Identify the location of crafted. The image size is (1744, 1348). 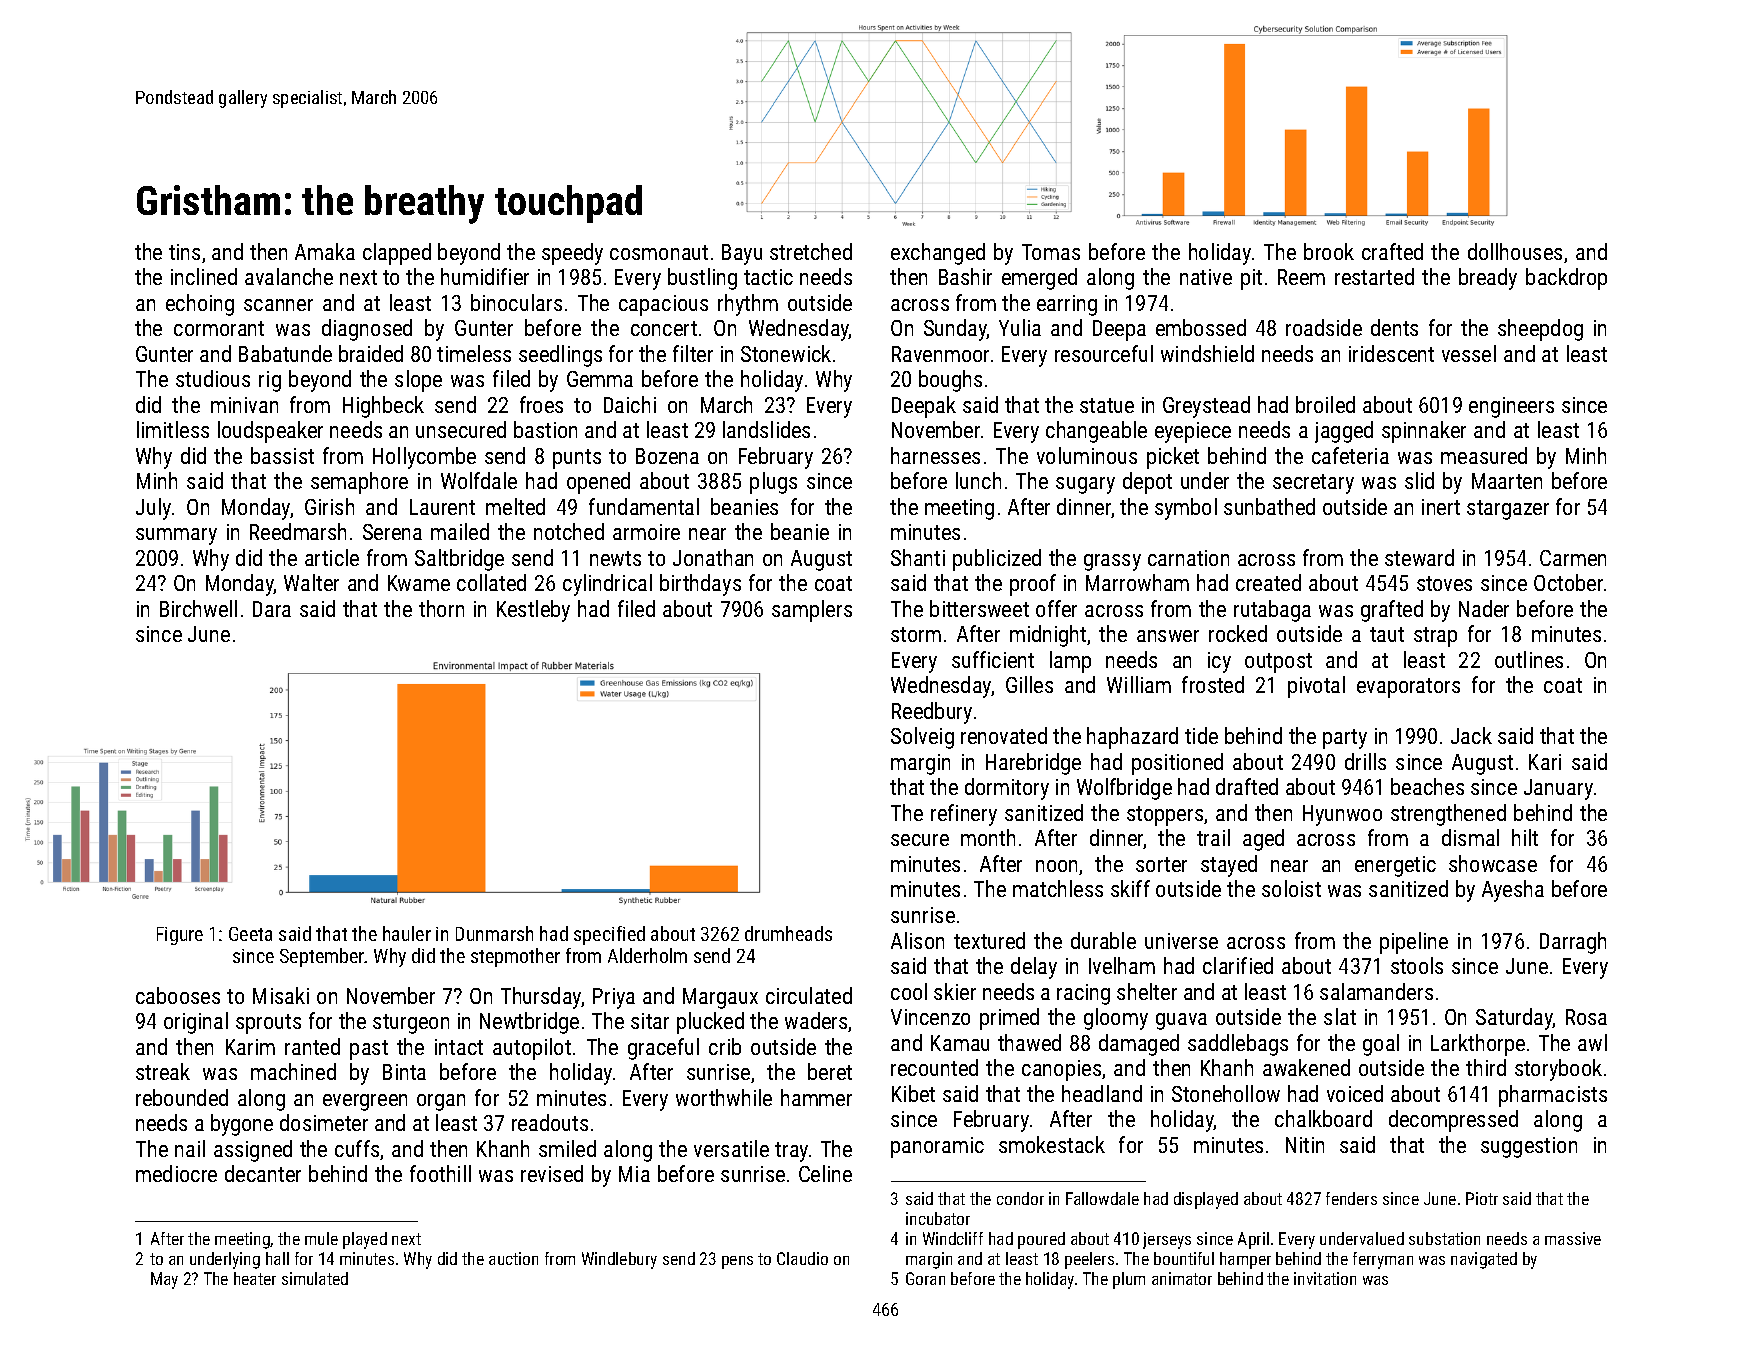
(1392, 251).
